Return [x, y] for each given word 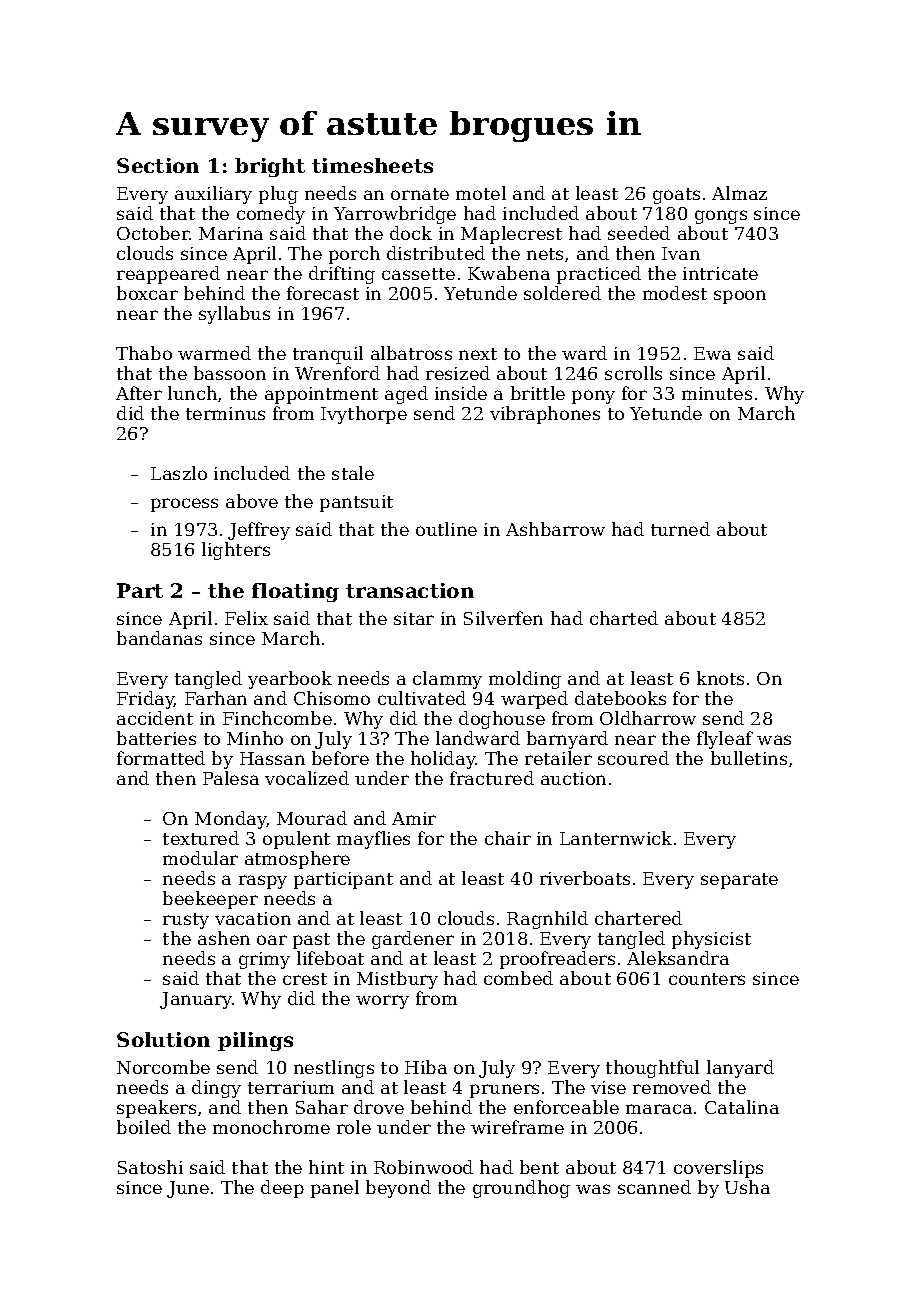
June [188, 1189]
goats [676, 196]
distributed [436, 253]
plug [278, 195]
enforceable [566, 1107]
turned [680, 529]
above [252, 501]
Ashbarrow [555, 529]
